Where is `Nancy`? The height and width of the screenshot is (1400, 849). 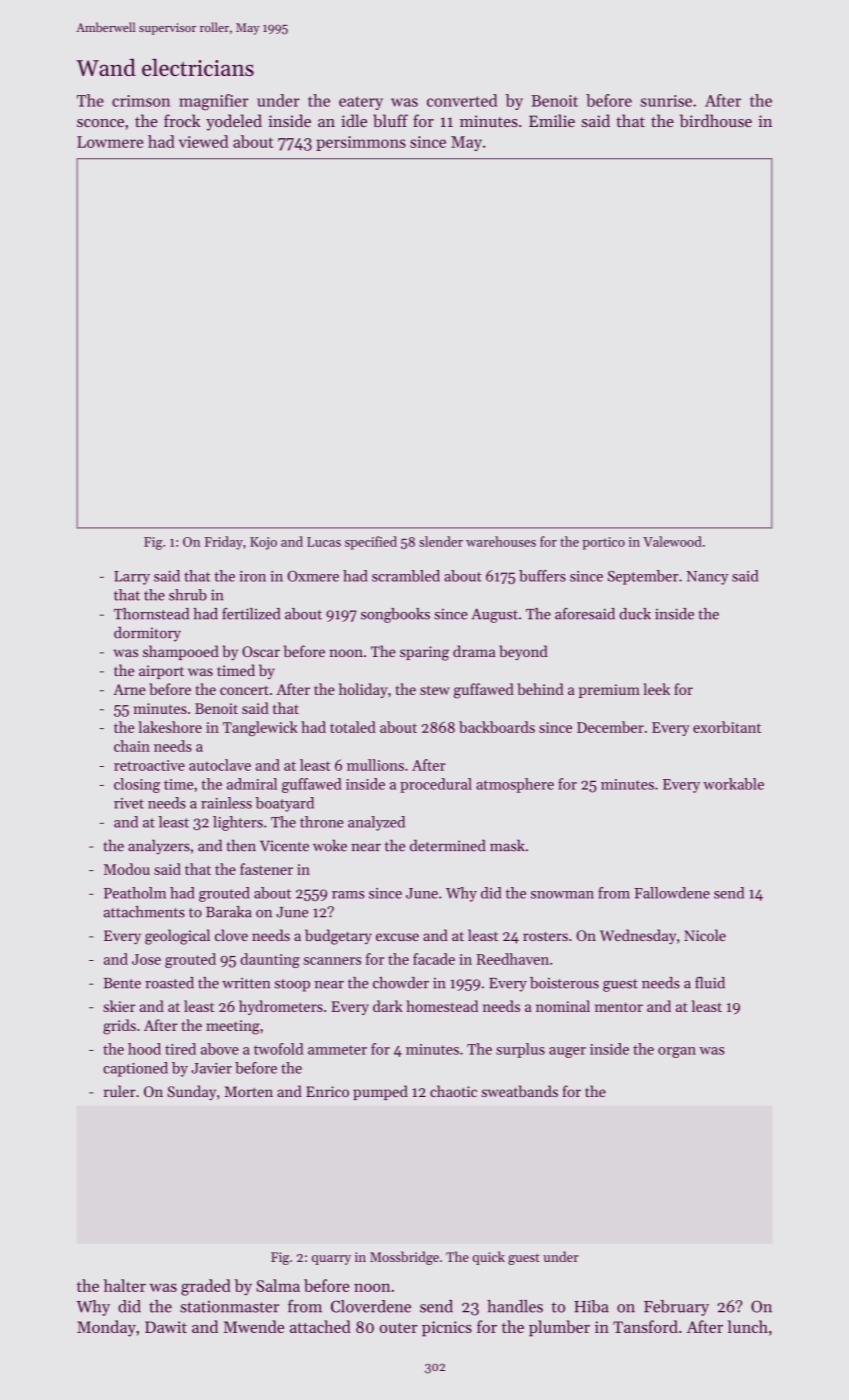 Nancy is located at coordinates (708, 578).
